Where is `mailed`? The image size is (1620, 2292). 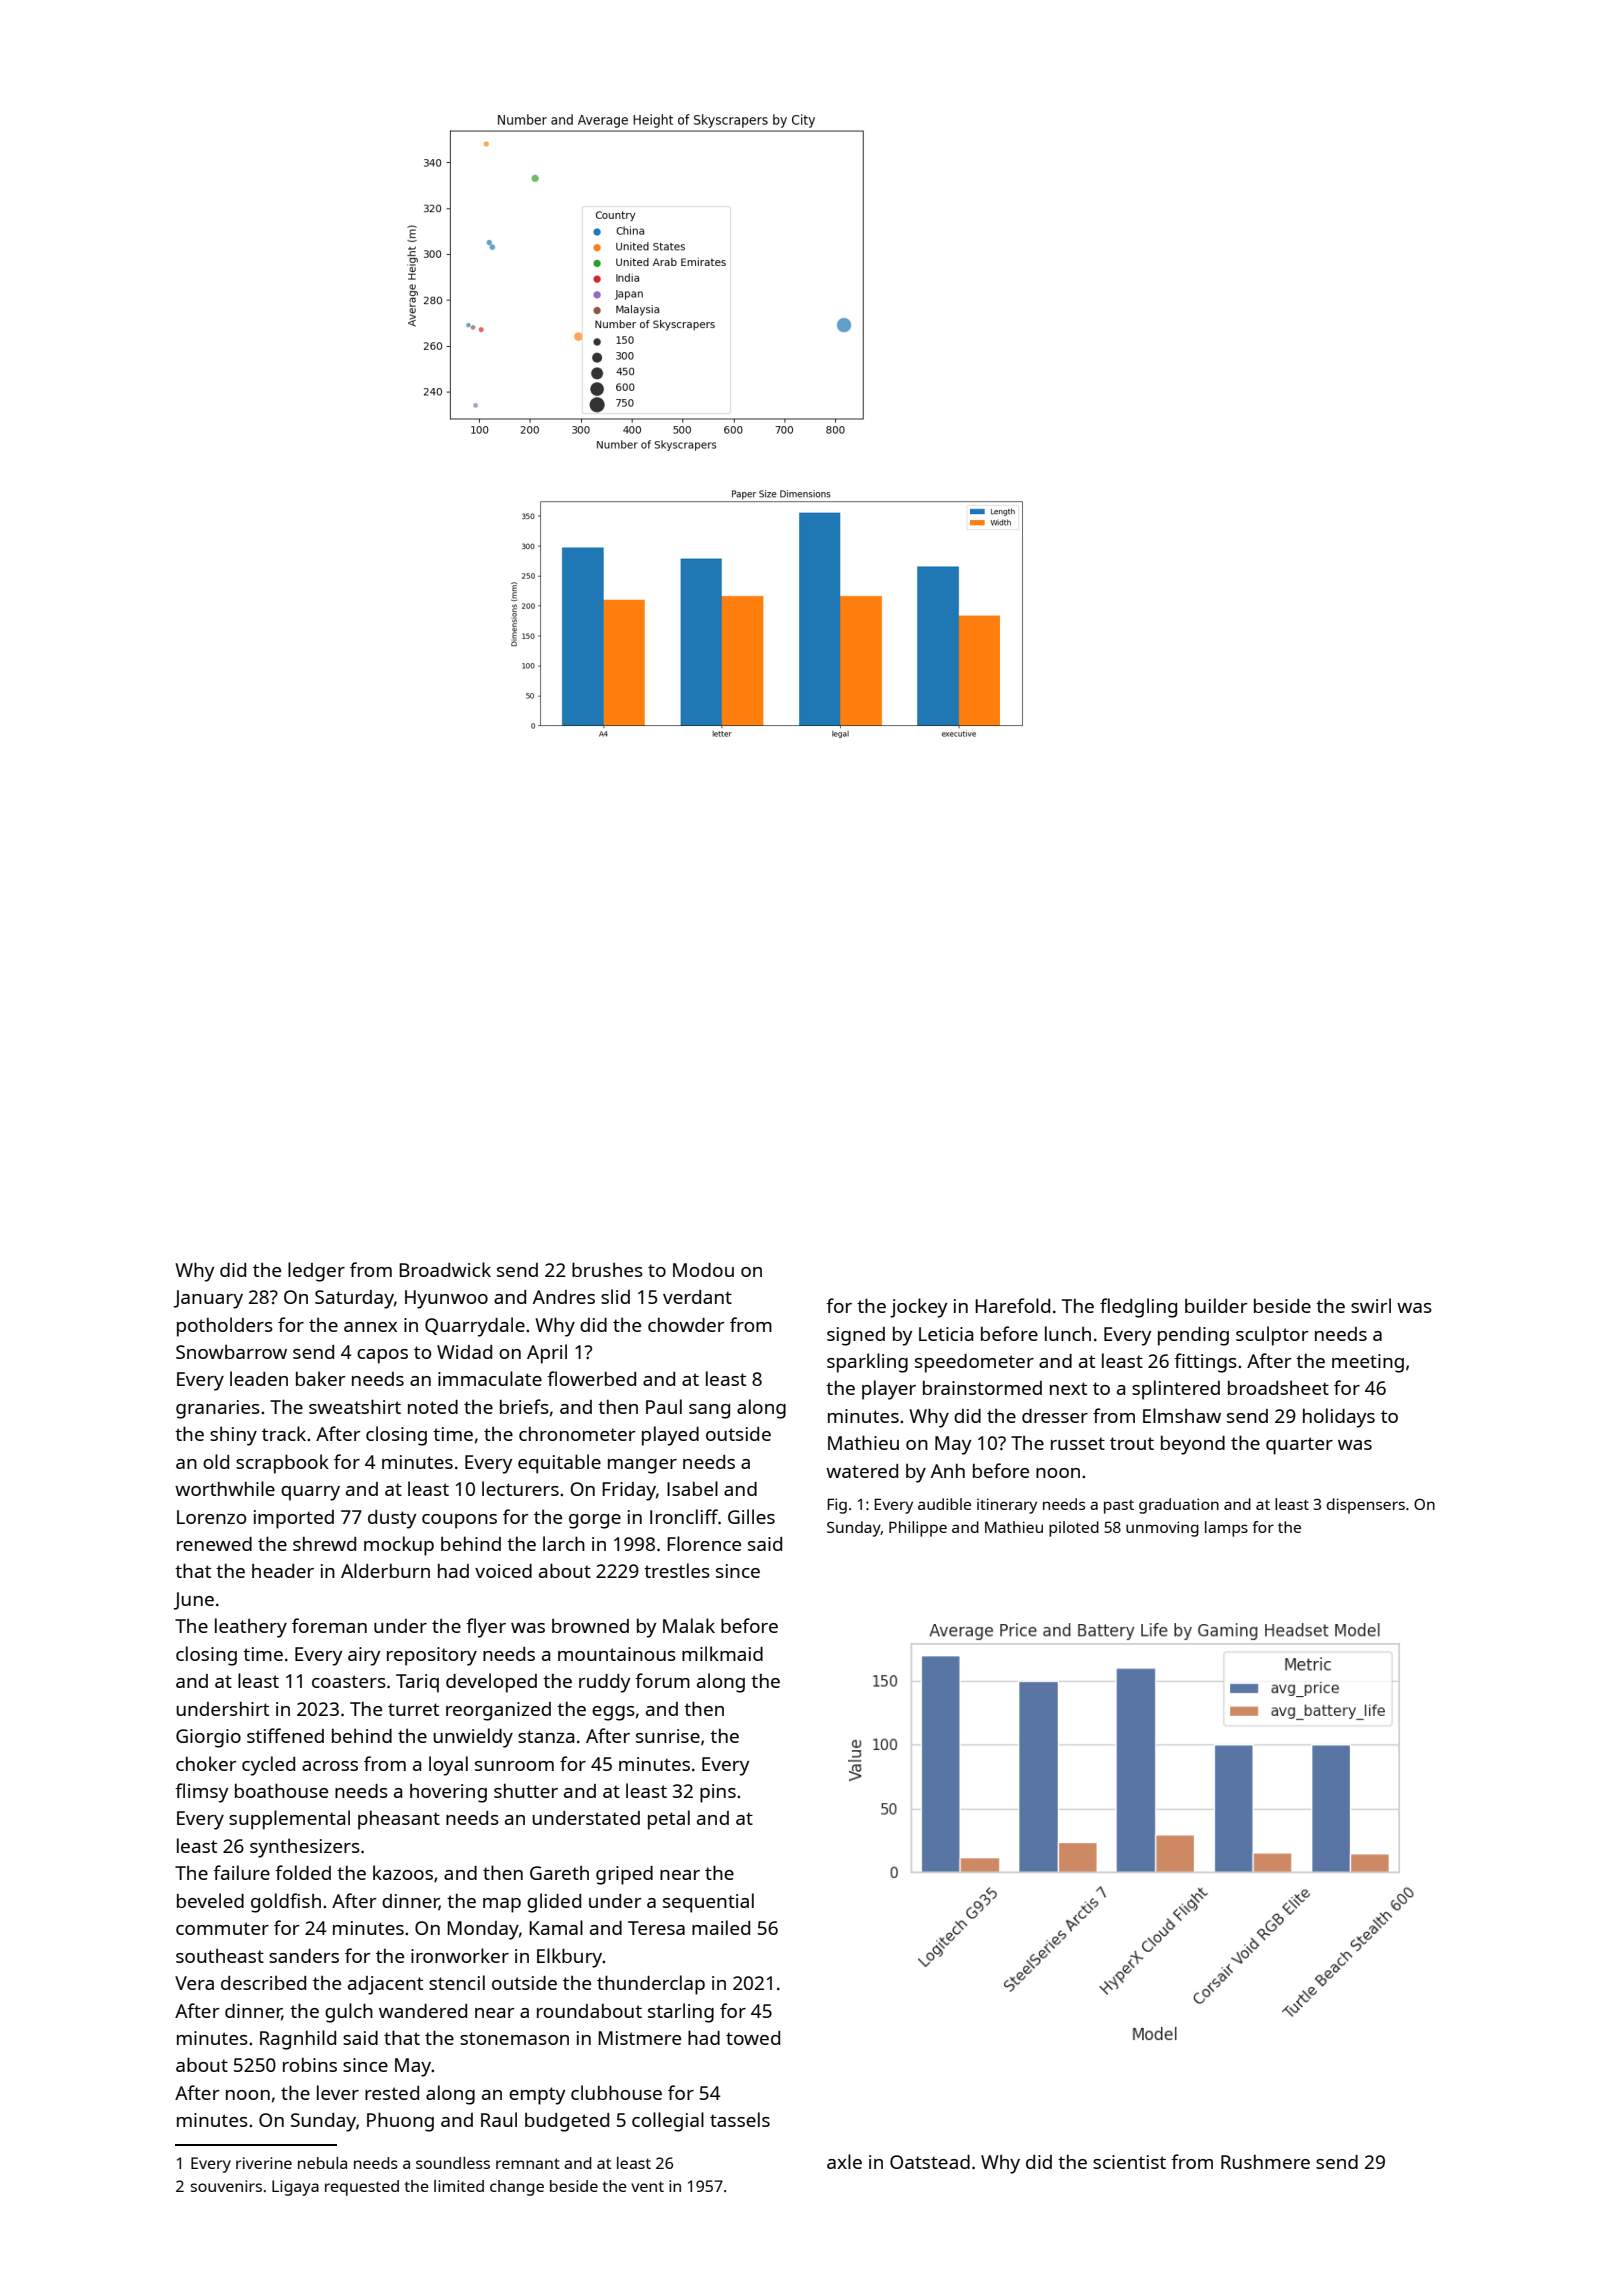
mailed is located at coordinates (721, 1927).
